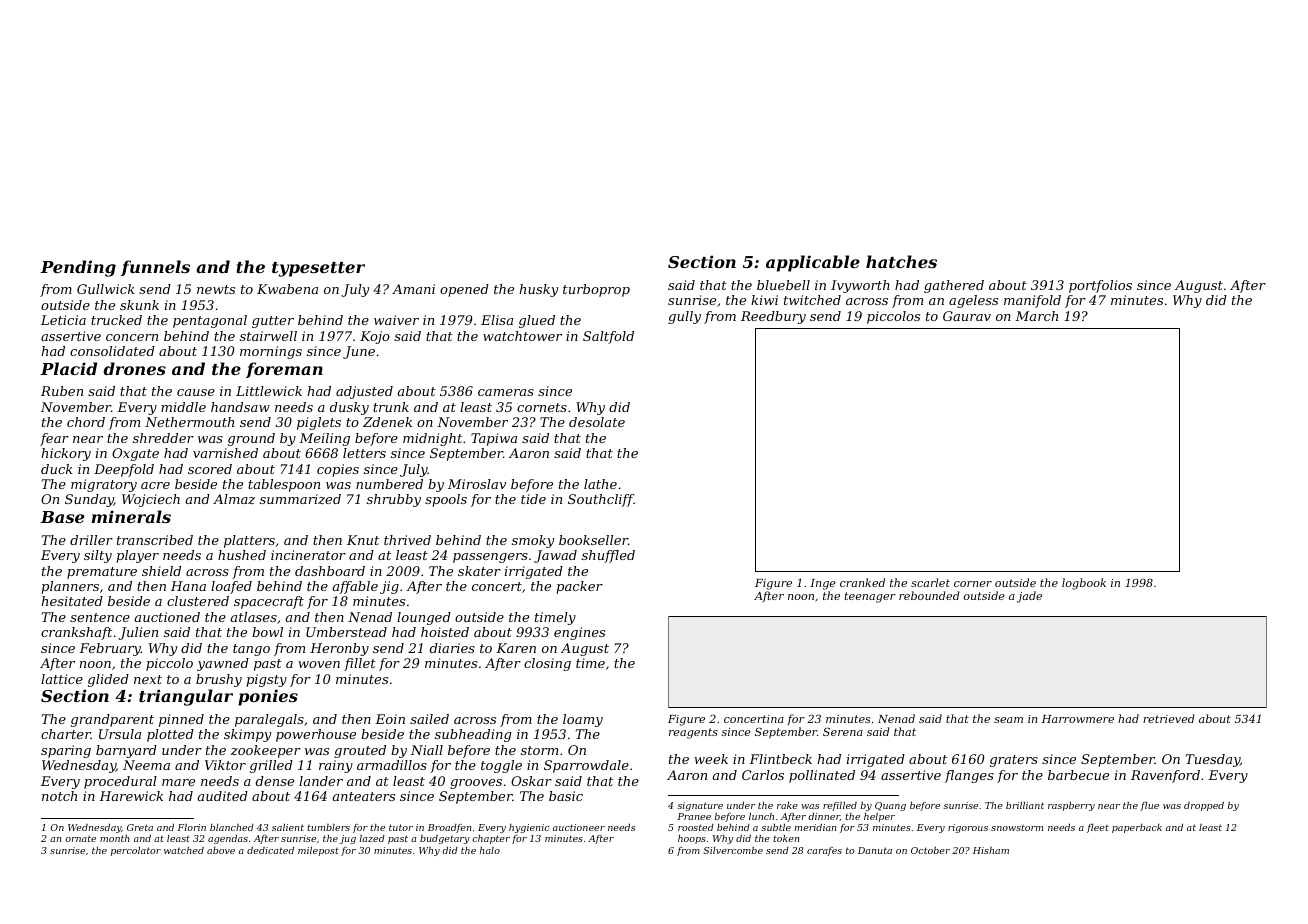 The height and width of the document is (924, 1308). What do you see at coordinates (973, 584) in the document?
I see `corner` at bounding box center [973, 584].
